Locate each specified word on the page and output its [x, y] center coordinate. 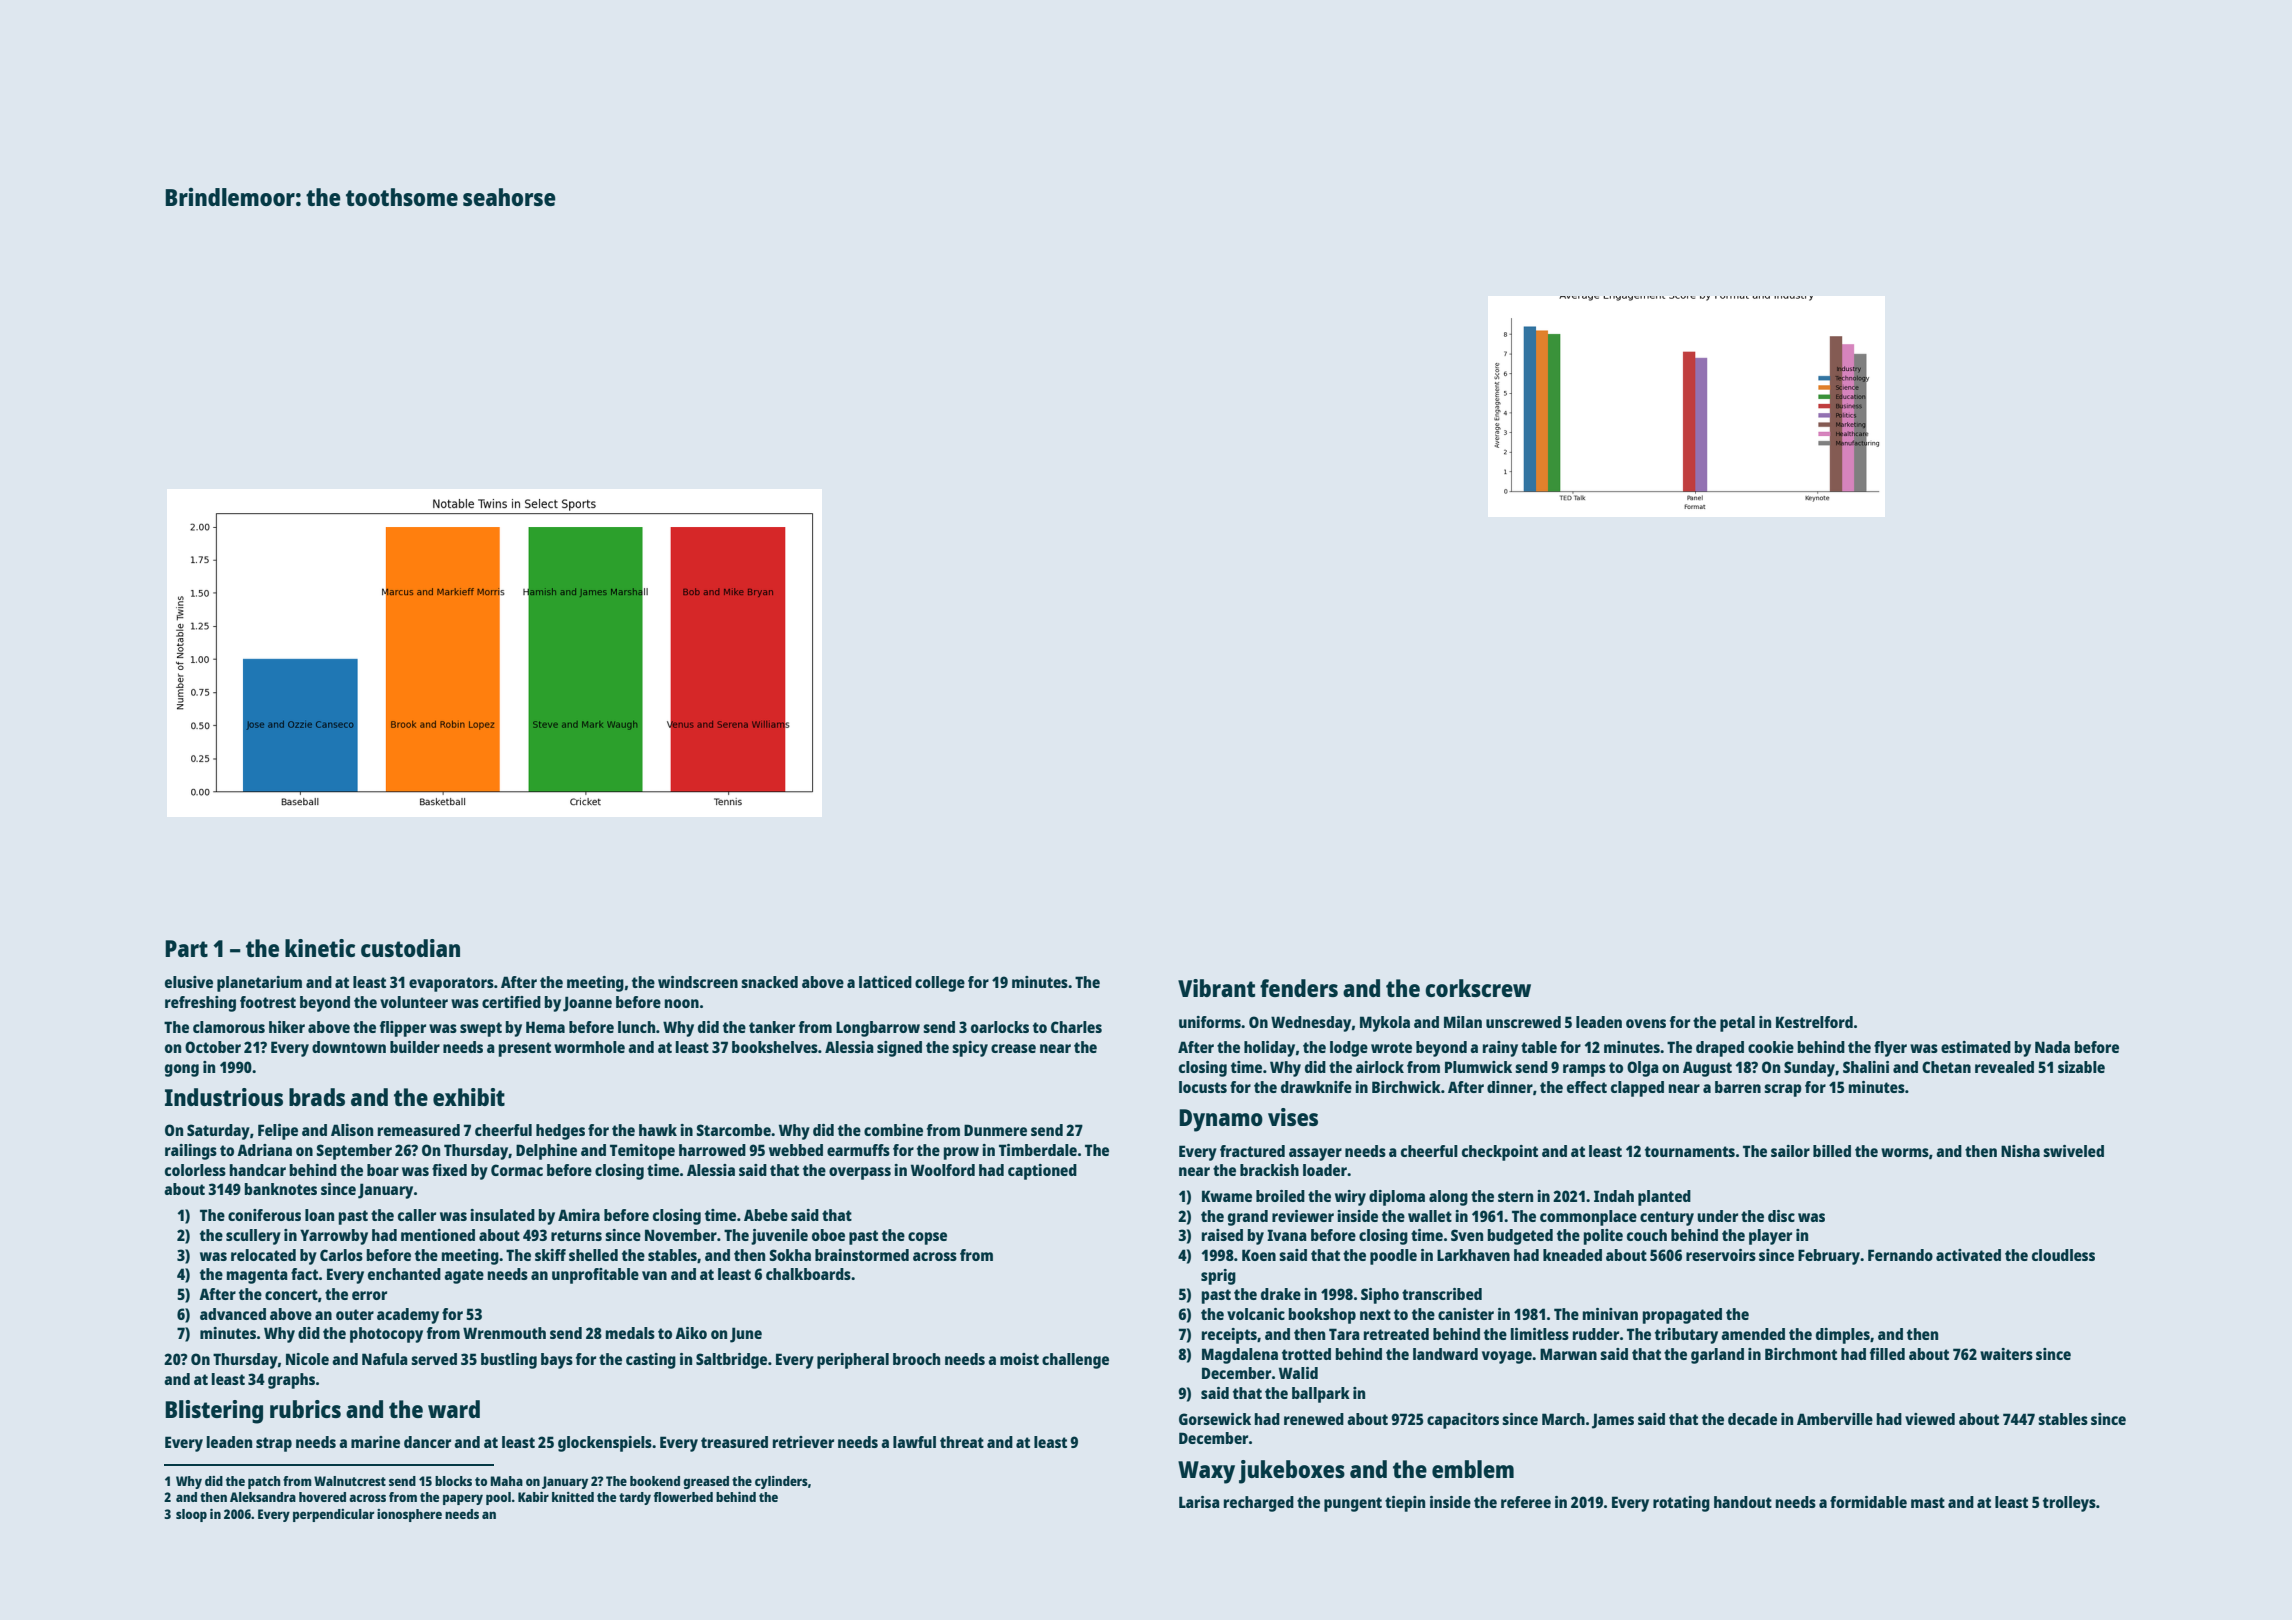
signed [899, 1049]
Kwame [1227, 1196]
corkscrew [1478, 988]
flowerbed [683, 1497]
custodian [410, 948]
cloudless [2063, 1255]
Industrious [224, 1097]
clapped [1637, 1089]
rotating [1681, 1504]
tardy [635, 1498]
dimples [1843, 1336]
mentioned [438, 1235]
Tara [1344, 1334]
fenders [1299, 988]
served [434, 1359]
